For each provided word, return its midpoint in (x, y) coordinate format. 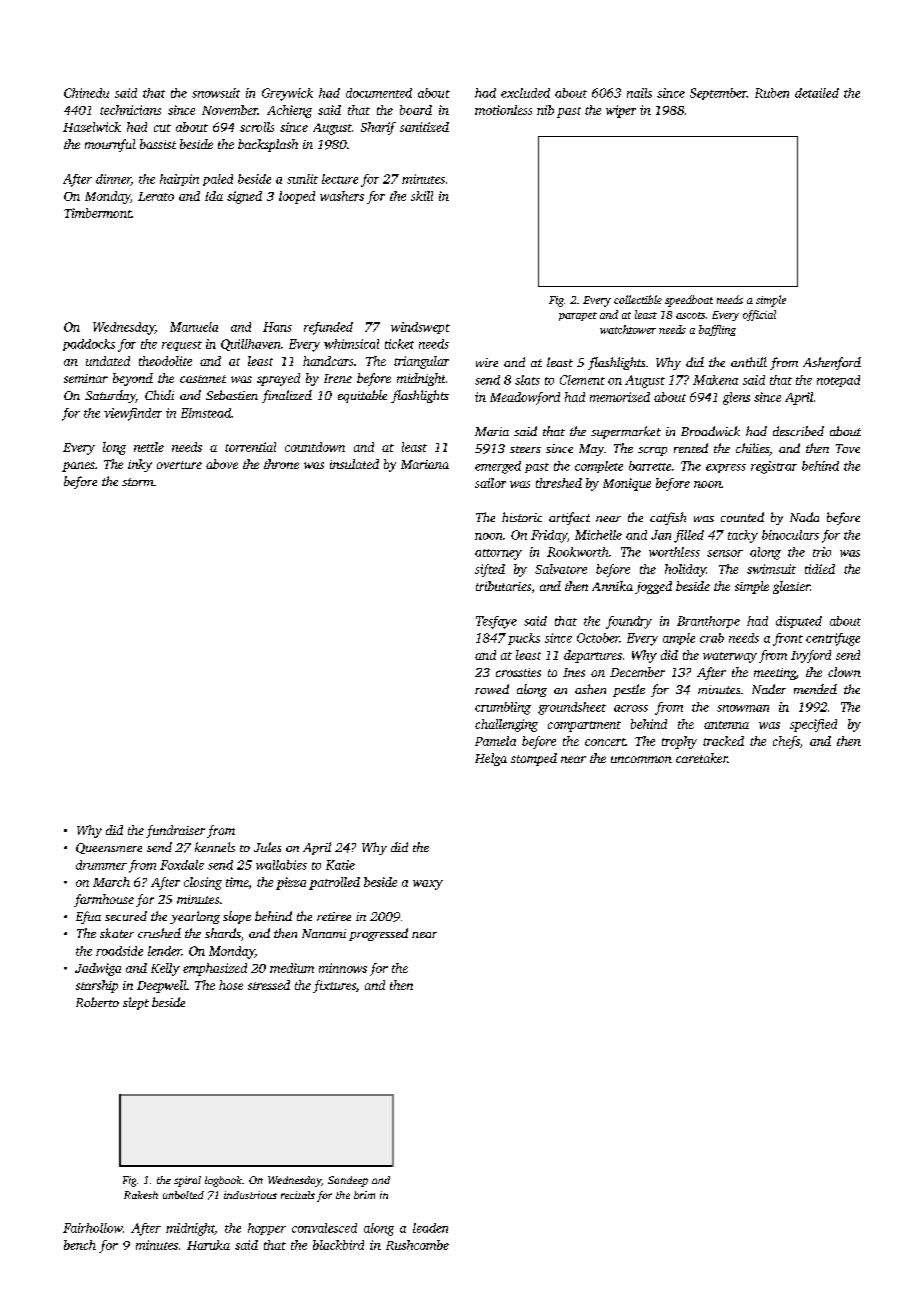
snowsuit (216, 93)
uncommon (641, 759)
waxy (428, 885)
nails (639, 93)
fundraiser (175, 831)
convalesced (324, 1228)
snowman (743, 708)
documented (379, 93)
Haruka (208, 1245)
